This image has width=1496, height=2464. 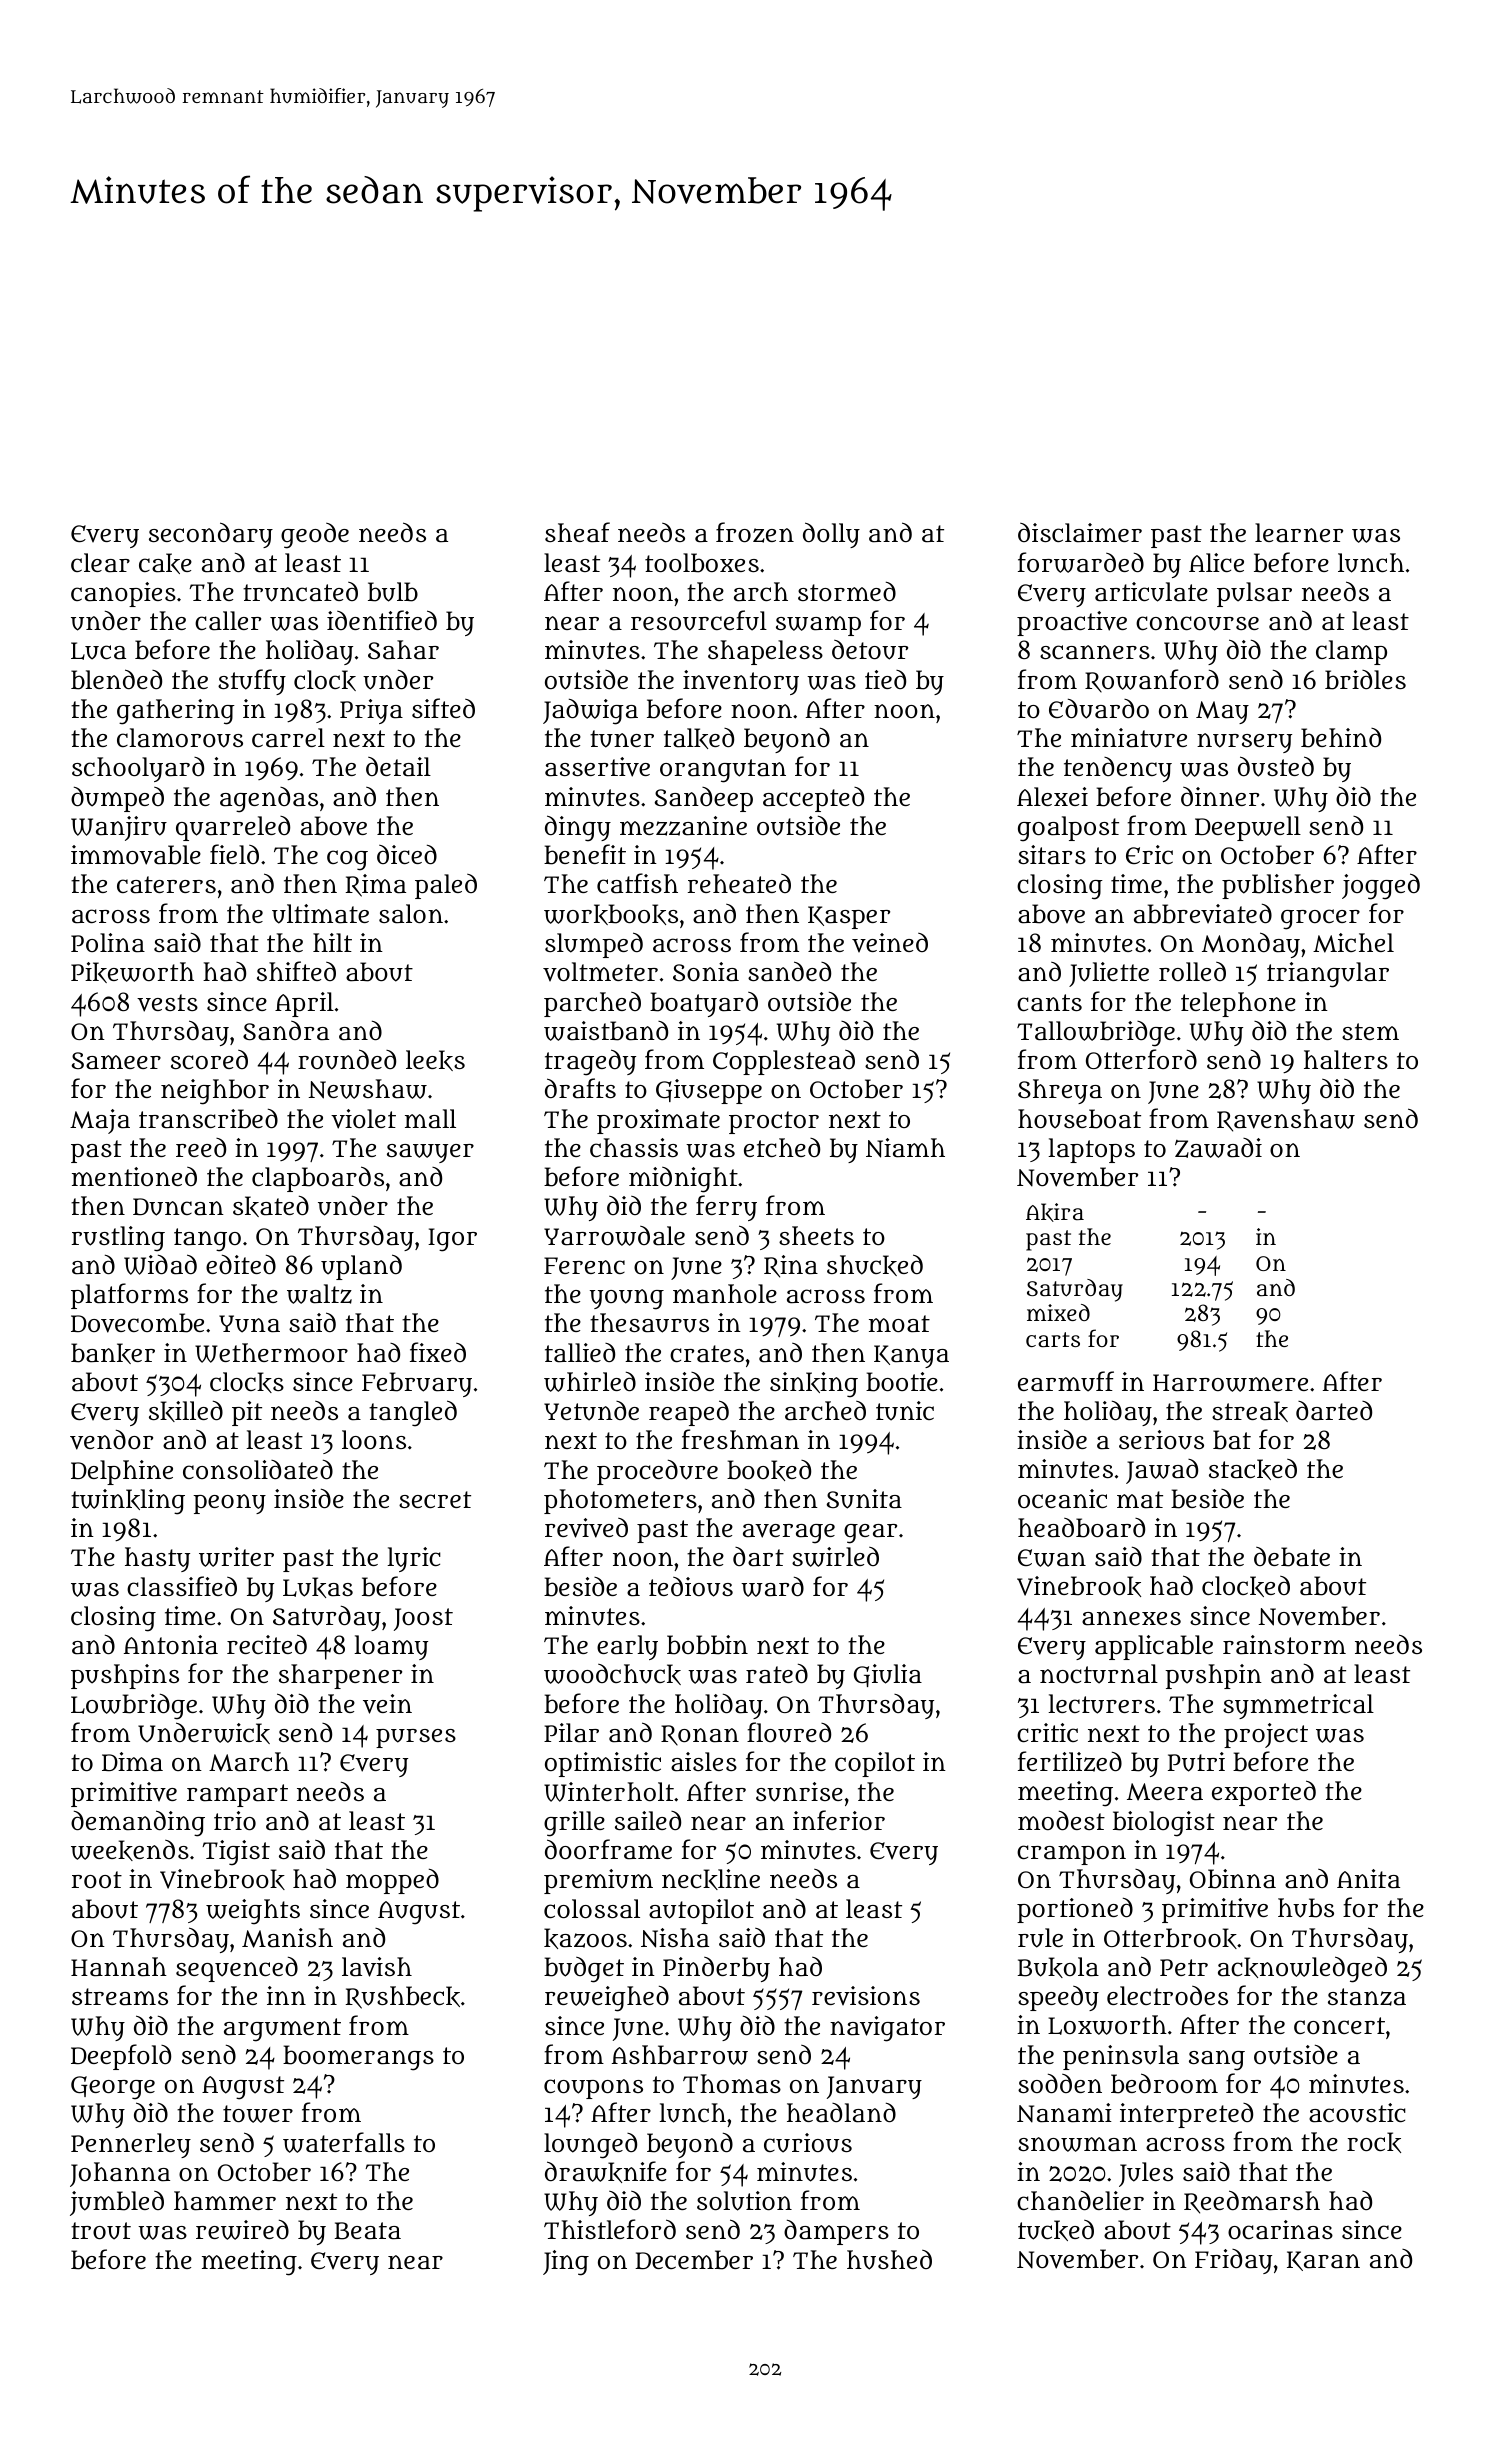 I want to click on secondary, so click(x=211, y=535).
